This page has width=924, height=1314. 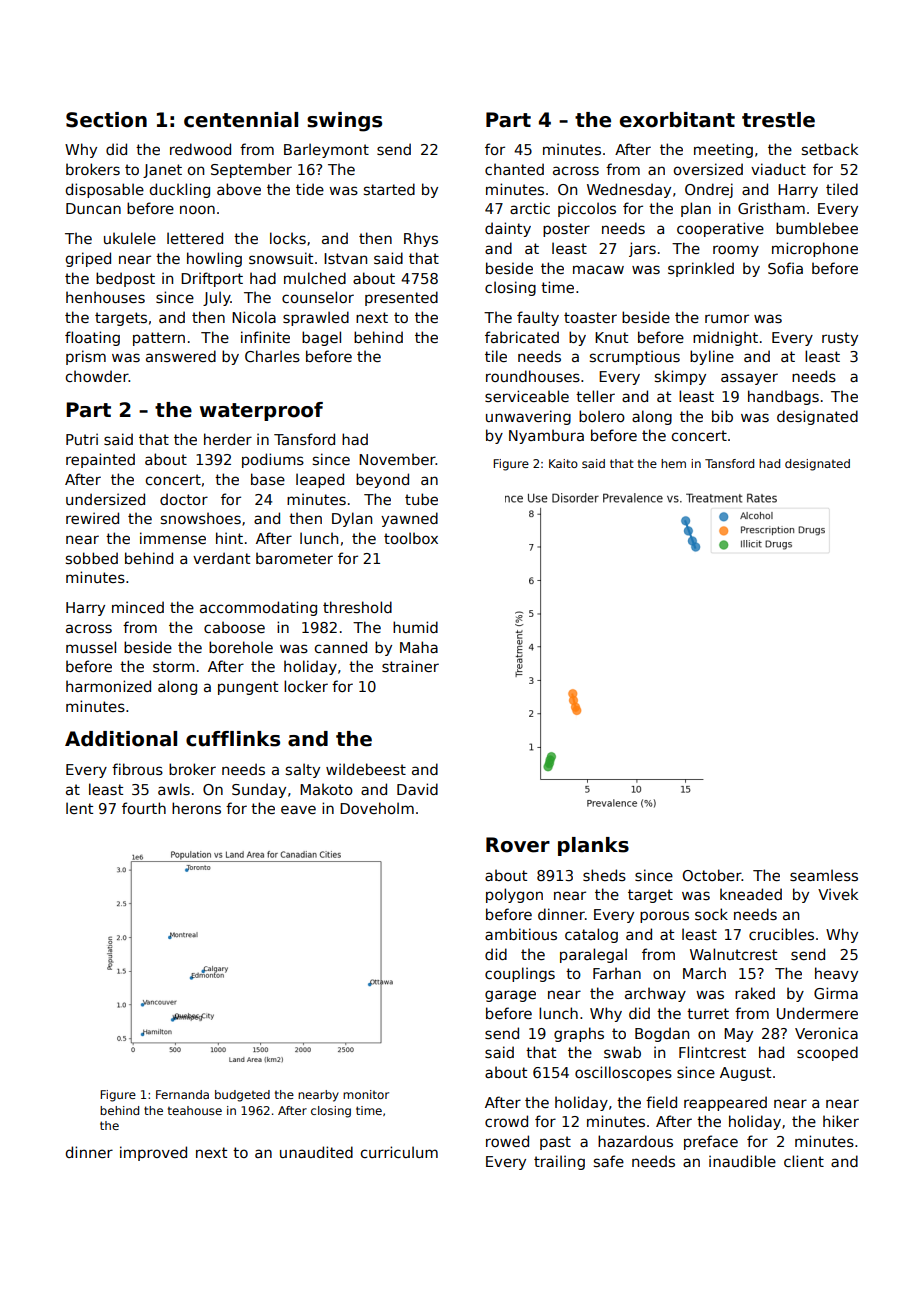 I want to click on Vivek, so click(x=838, y=894).
